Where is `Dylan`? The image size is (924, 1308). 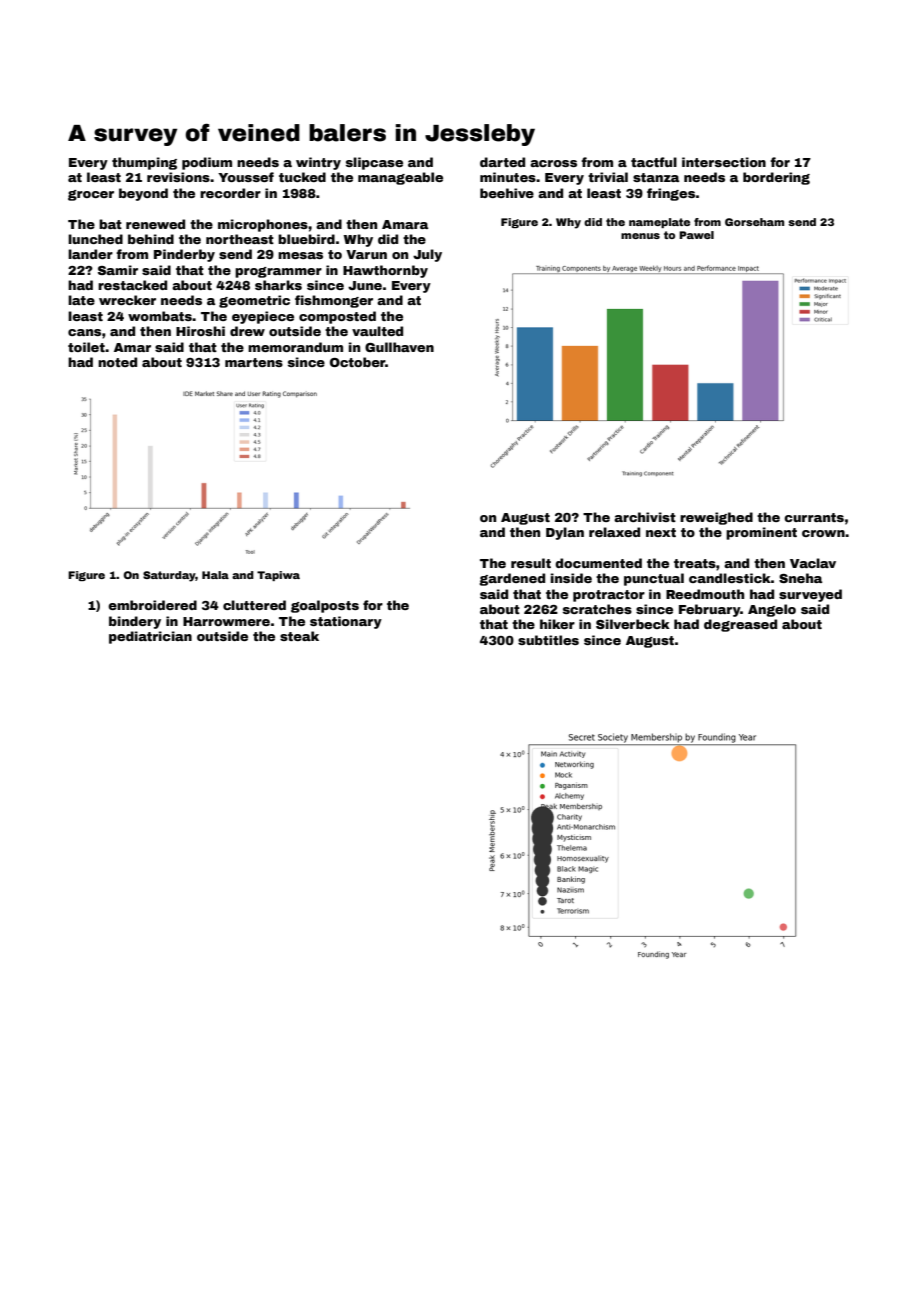
Dylan is located at coordinates (565, 533).
